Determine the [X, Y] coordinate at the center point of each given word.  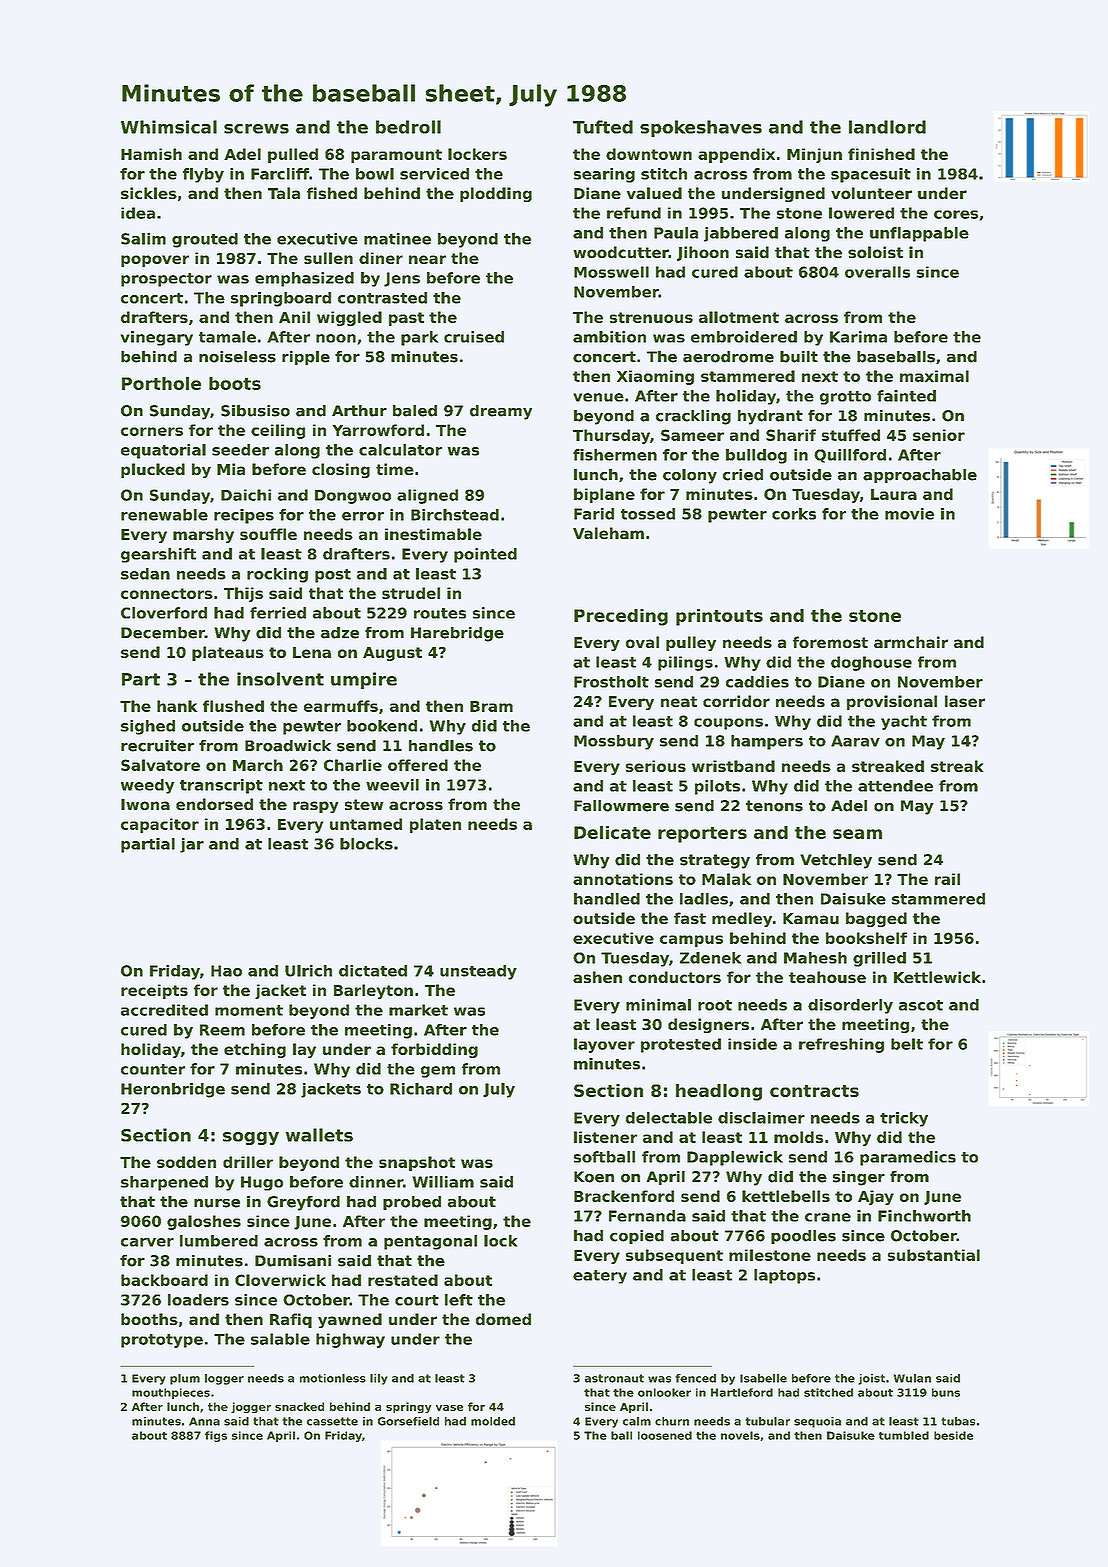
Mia [231, 469]
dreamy [501, 412]
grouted [205, 240]
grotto [845, 398]
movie [909, 514]
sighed [148, 727]
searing [604, 175]
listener [605, 1137]
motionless [333, 1378]
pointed [485, 555]
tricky [904, 1119]
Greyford [303, 1203]
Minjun [814, 155]
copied [637, 1237]
